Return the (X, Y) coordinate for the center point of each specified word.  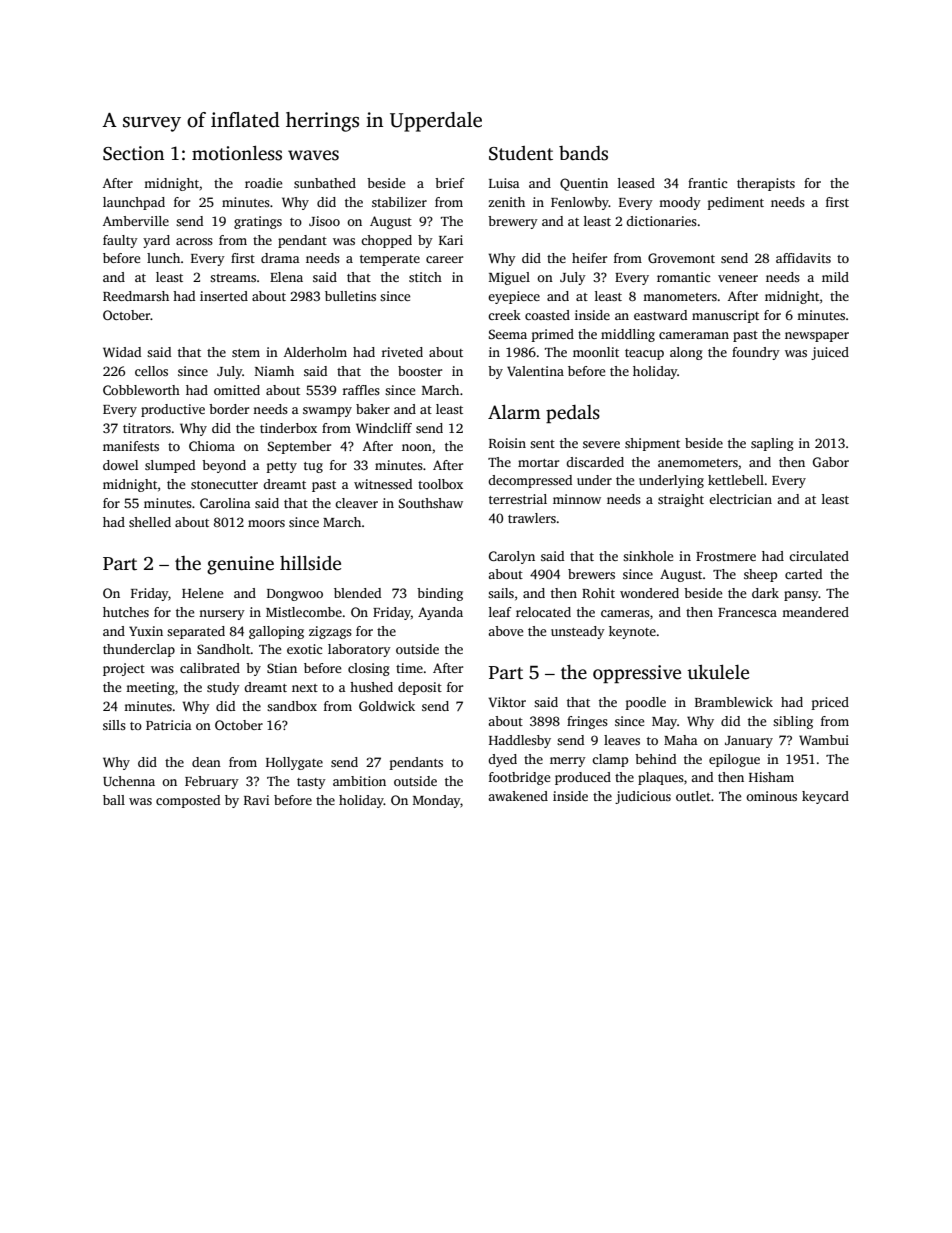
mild (835, 277)
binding (440, 594)
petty (282, 467)
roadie (263, 183)
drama (280, 258)
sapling (772, 444)
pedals (573, 414)
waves (313, 155)
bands (583, 153)
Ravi (256, 800)
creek (504, 315)
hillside (310, 563)
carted (803, 574)
